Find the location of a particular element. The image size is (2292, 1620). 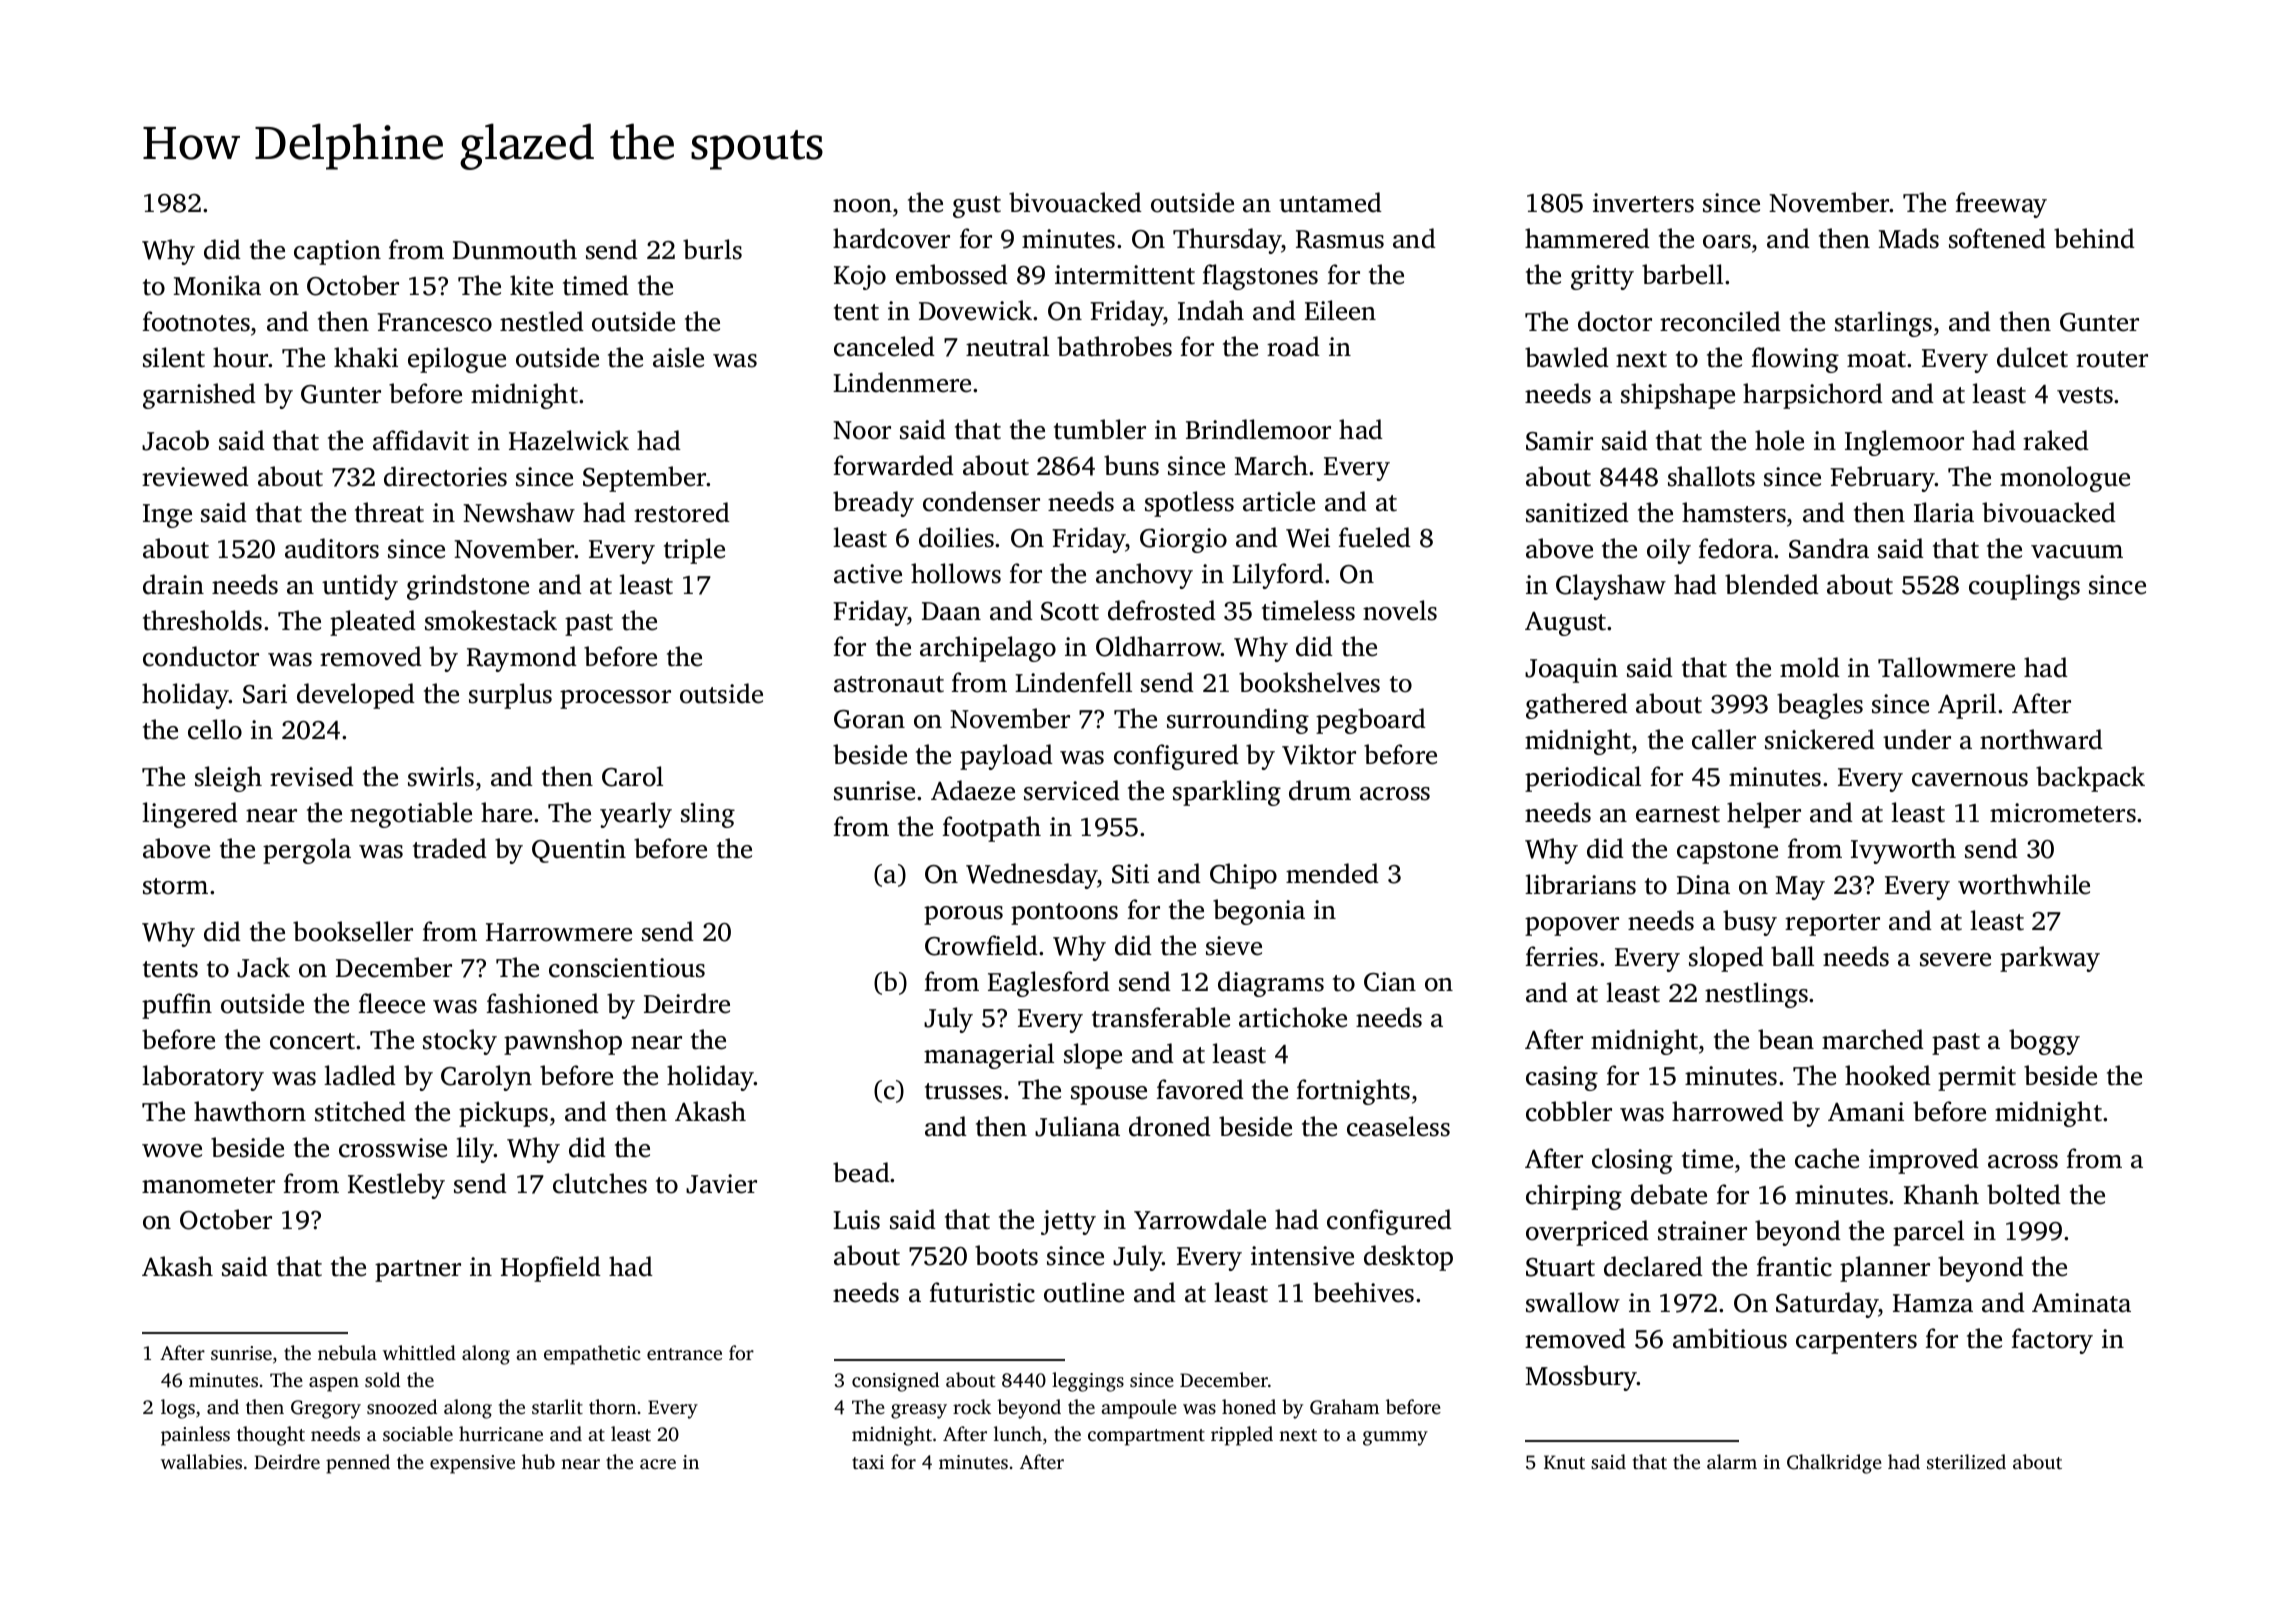

Khanh is located at coordinates (1941, 1194).
